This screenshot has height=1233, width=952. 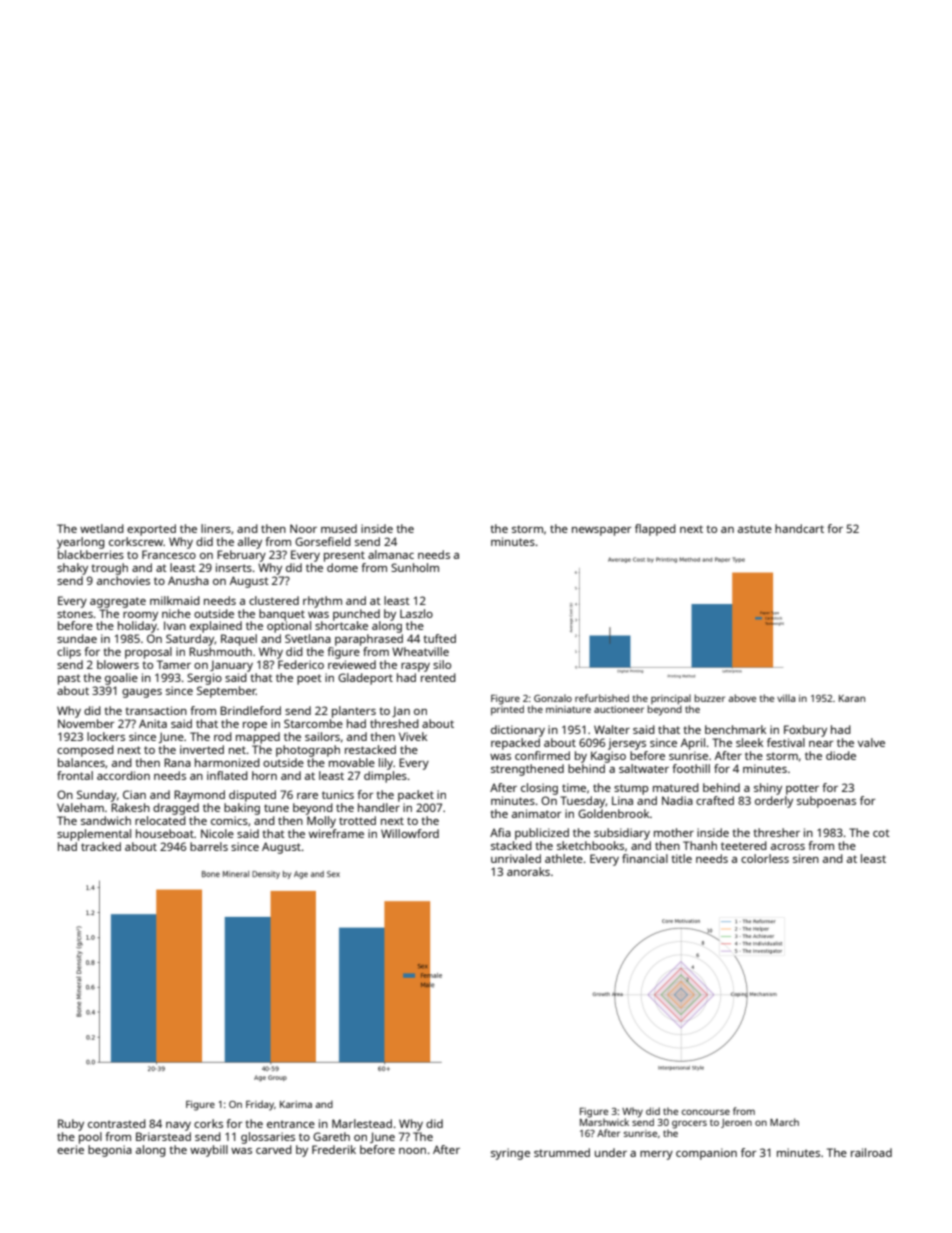 What do you see at coordinates (755, 529) in the screenshot?
I see `astute` at bounding box center [755, 529].
